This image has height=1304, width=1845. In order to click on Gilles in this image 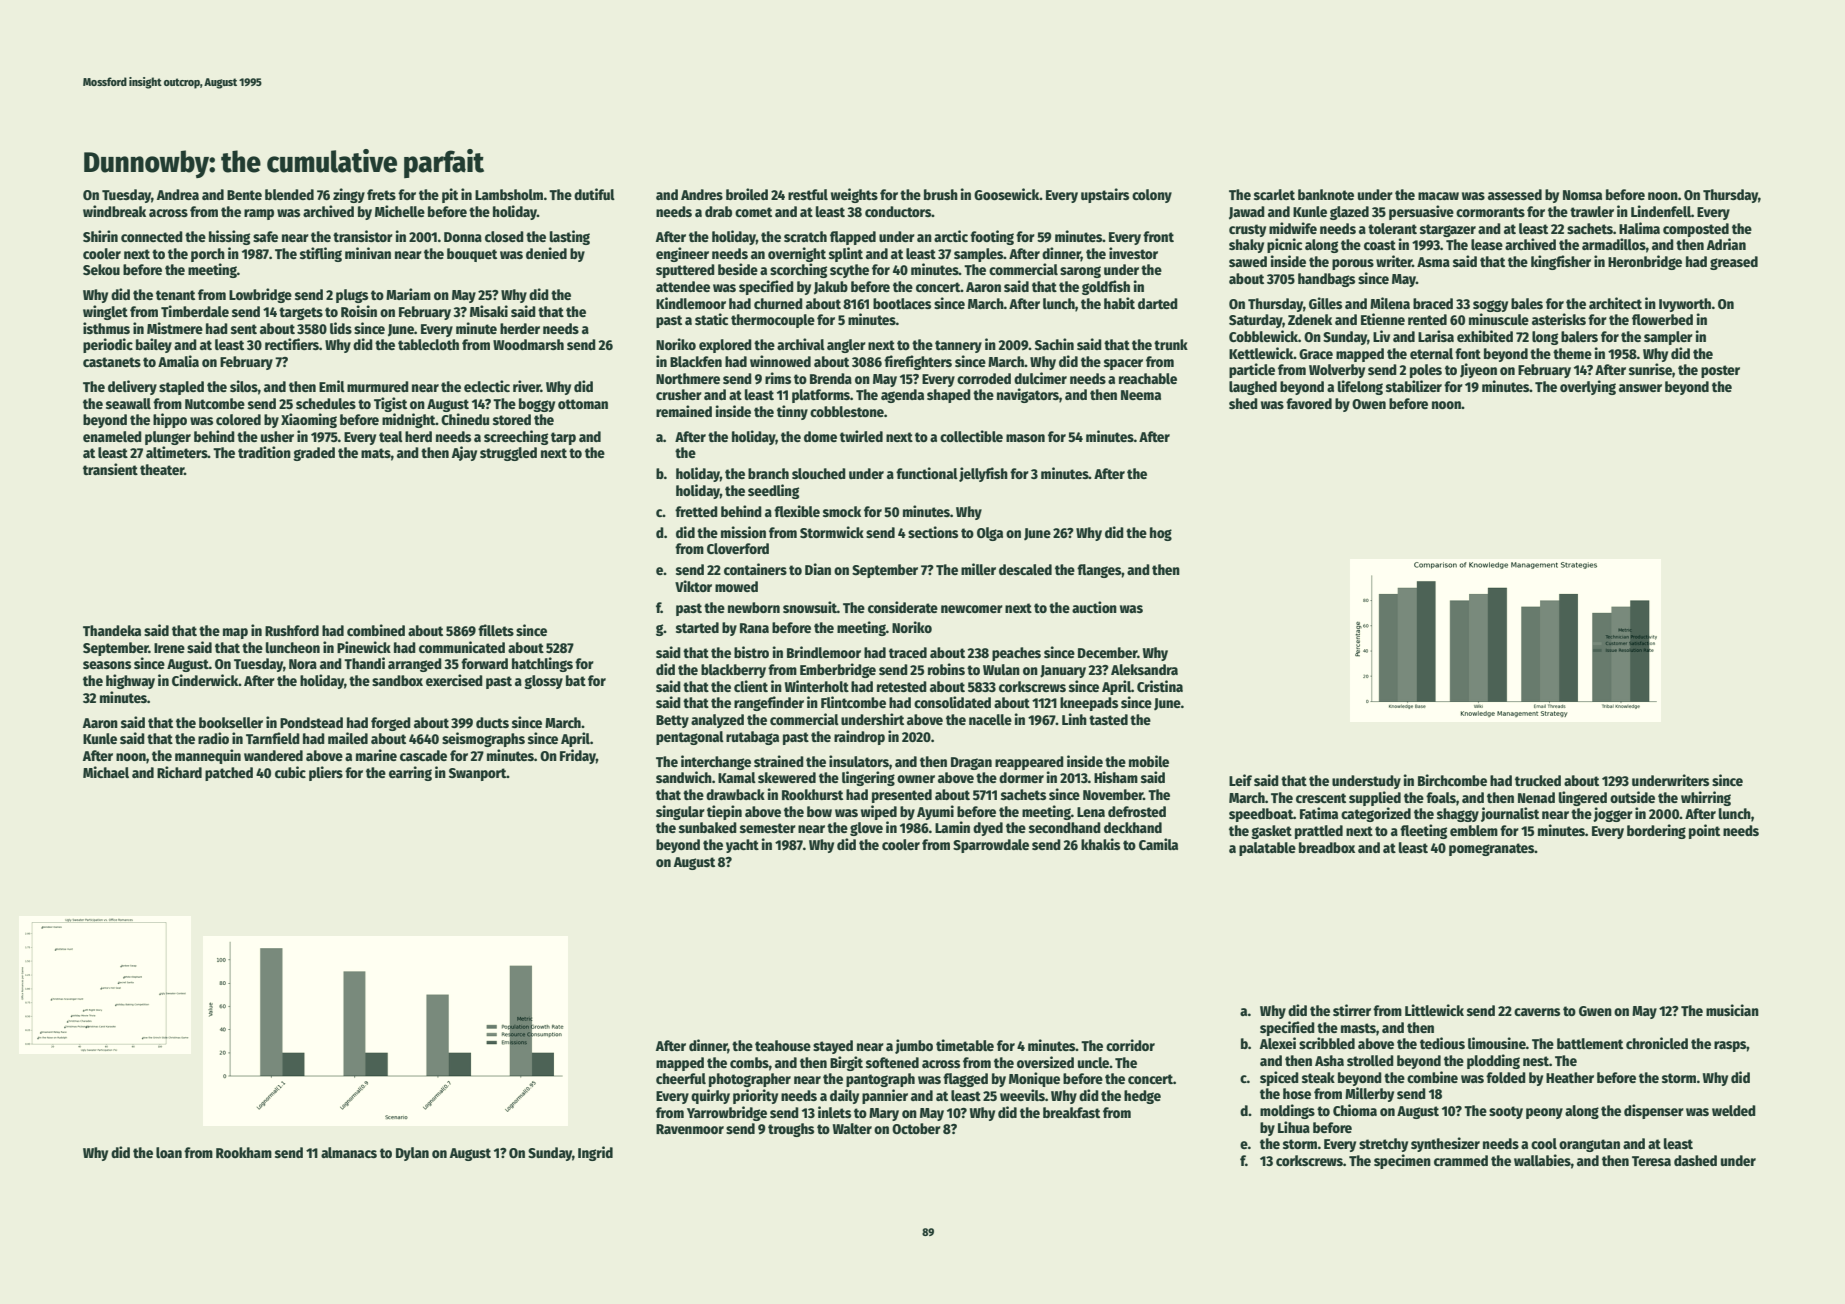, I will do `click(1325, 303)`.
